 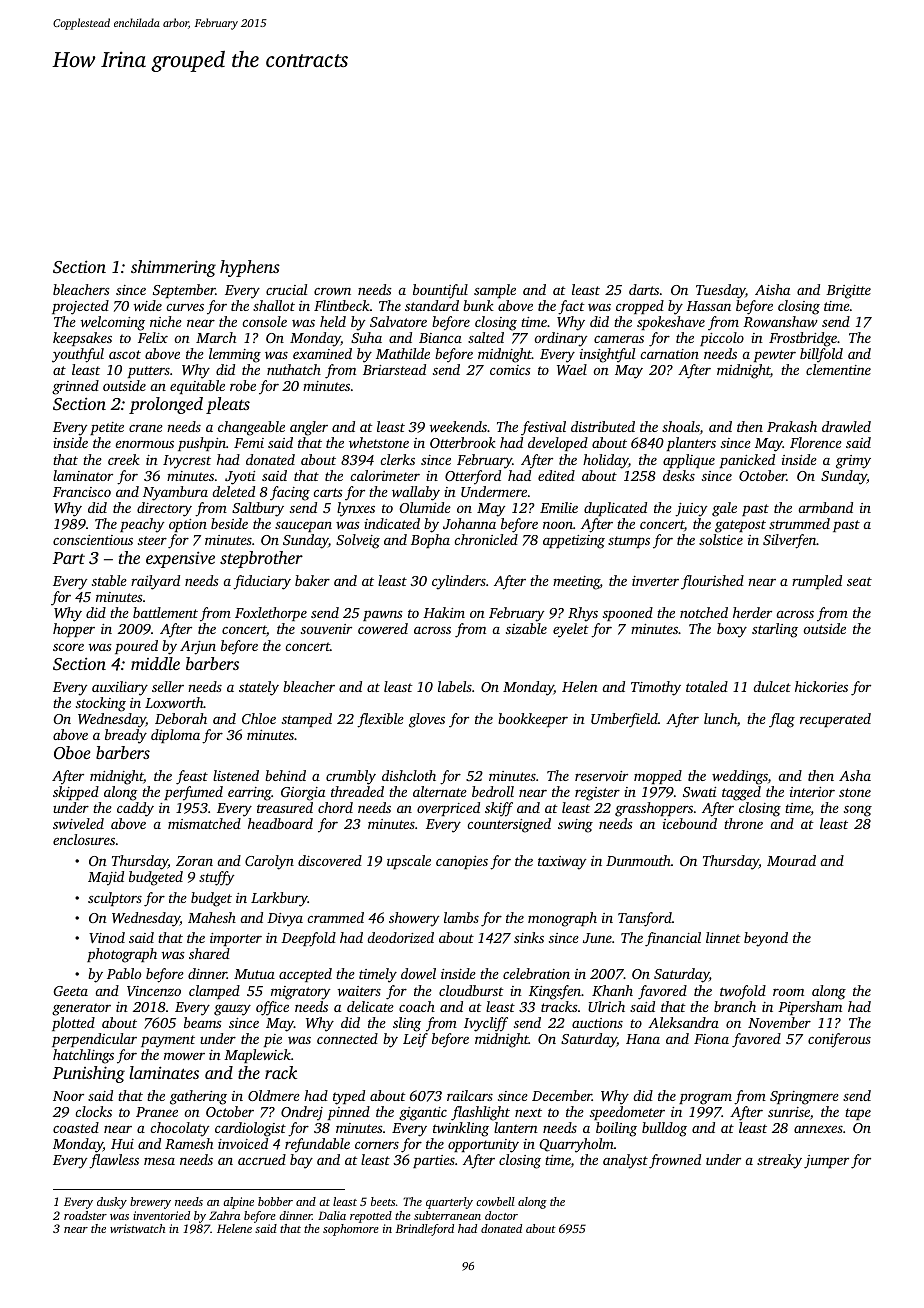 I want to click on Brigitte, so click(x=848, y=292).
